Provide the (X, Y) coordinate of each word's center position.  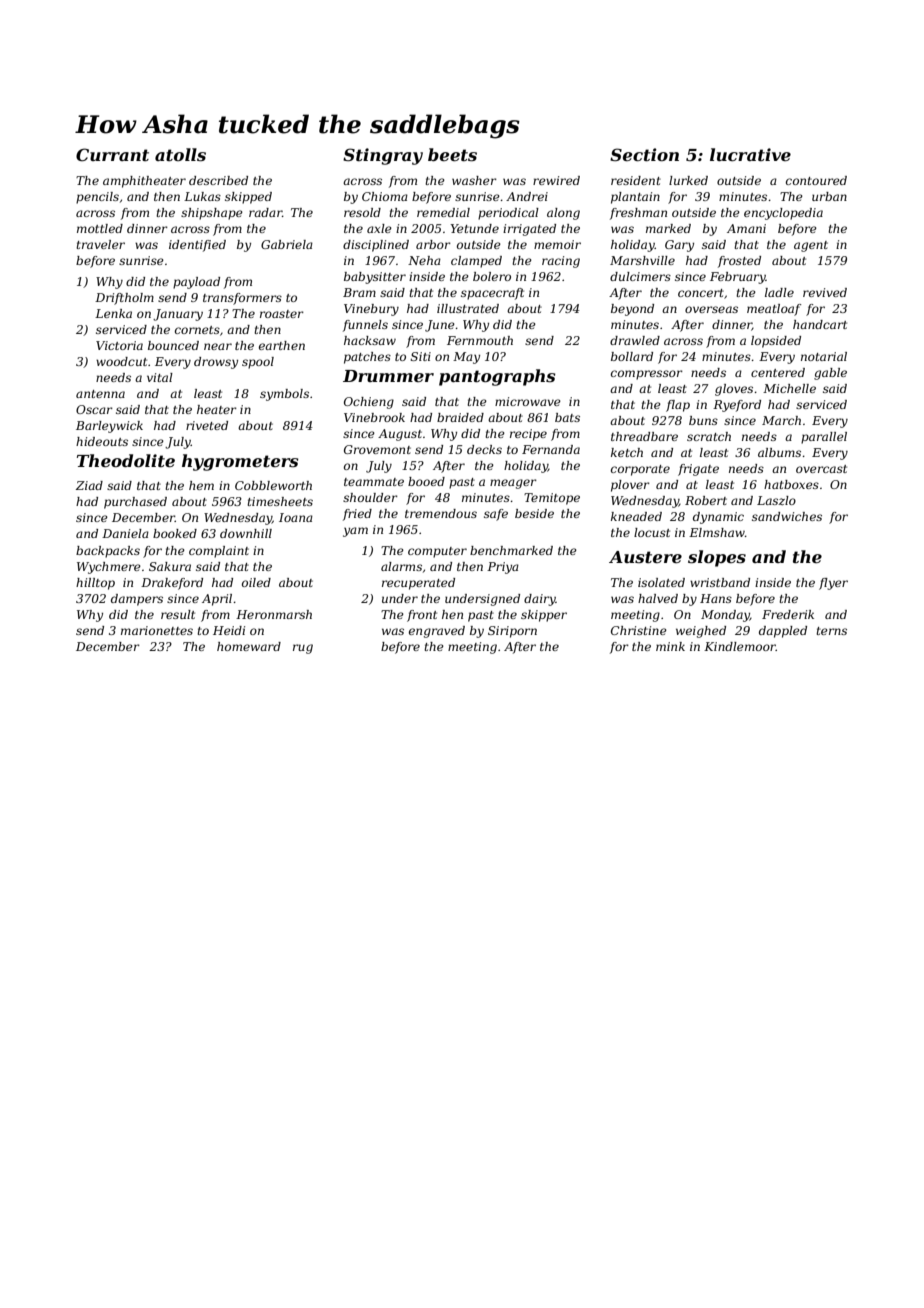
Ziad (89, 485)
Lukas (202, 196)
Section (644, 154)
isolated (661, 582)
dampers (137, 600)
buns (703, 420)
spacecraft (492, 294)
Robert (706, 500)
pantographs (497, 377)
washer (474, 180)
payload (196, 283)
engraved (437, 632)
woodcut (121, 361)
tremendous (441, 513)
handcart (820, 324)
